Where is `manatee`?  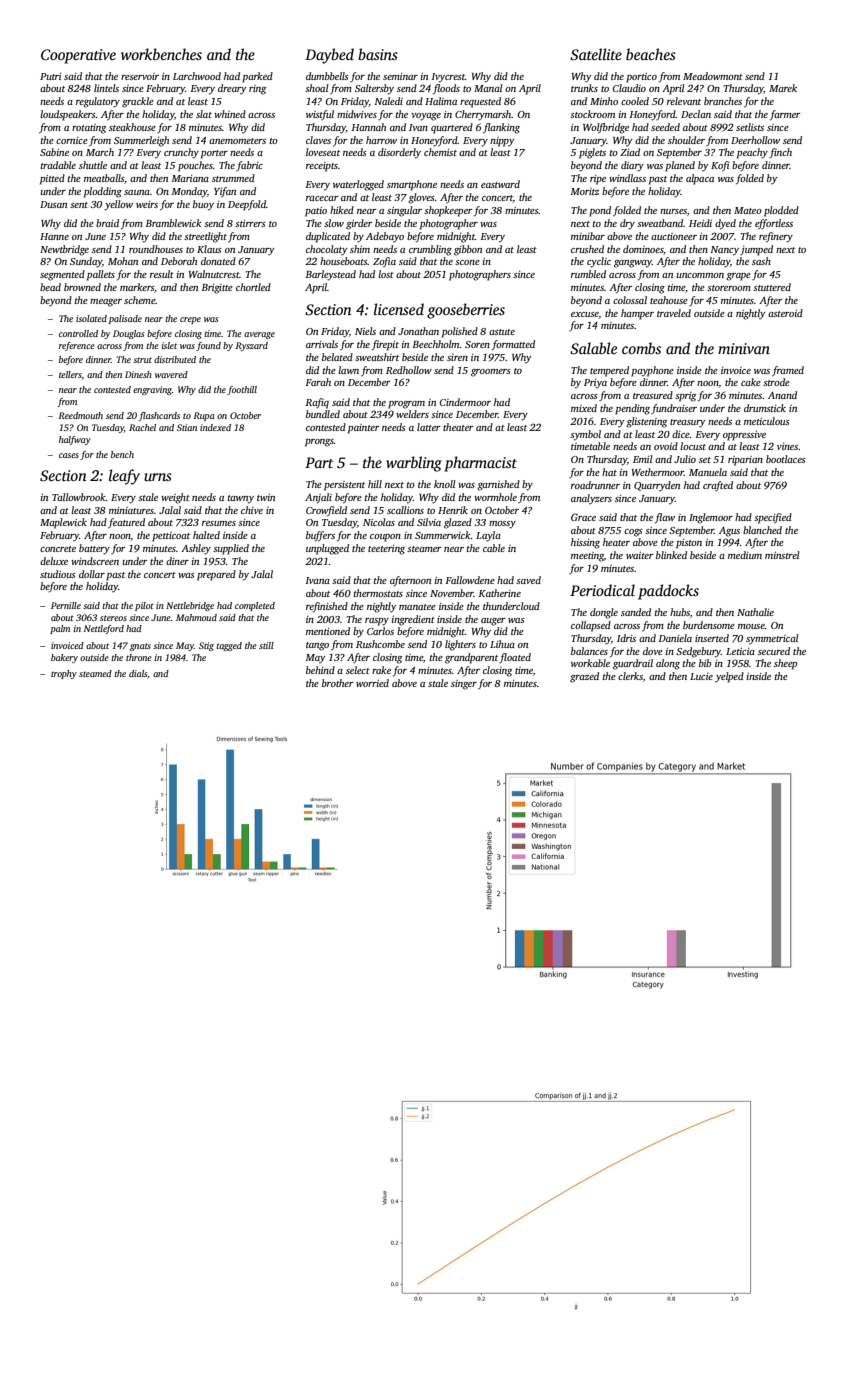 manatee is located at coordinates (417, 607).
